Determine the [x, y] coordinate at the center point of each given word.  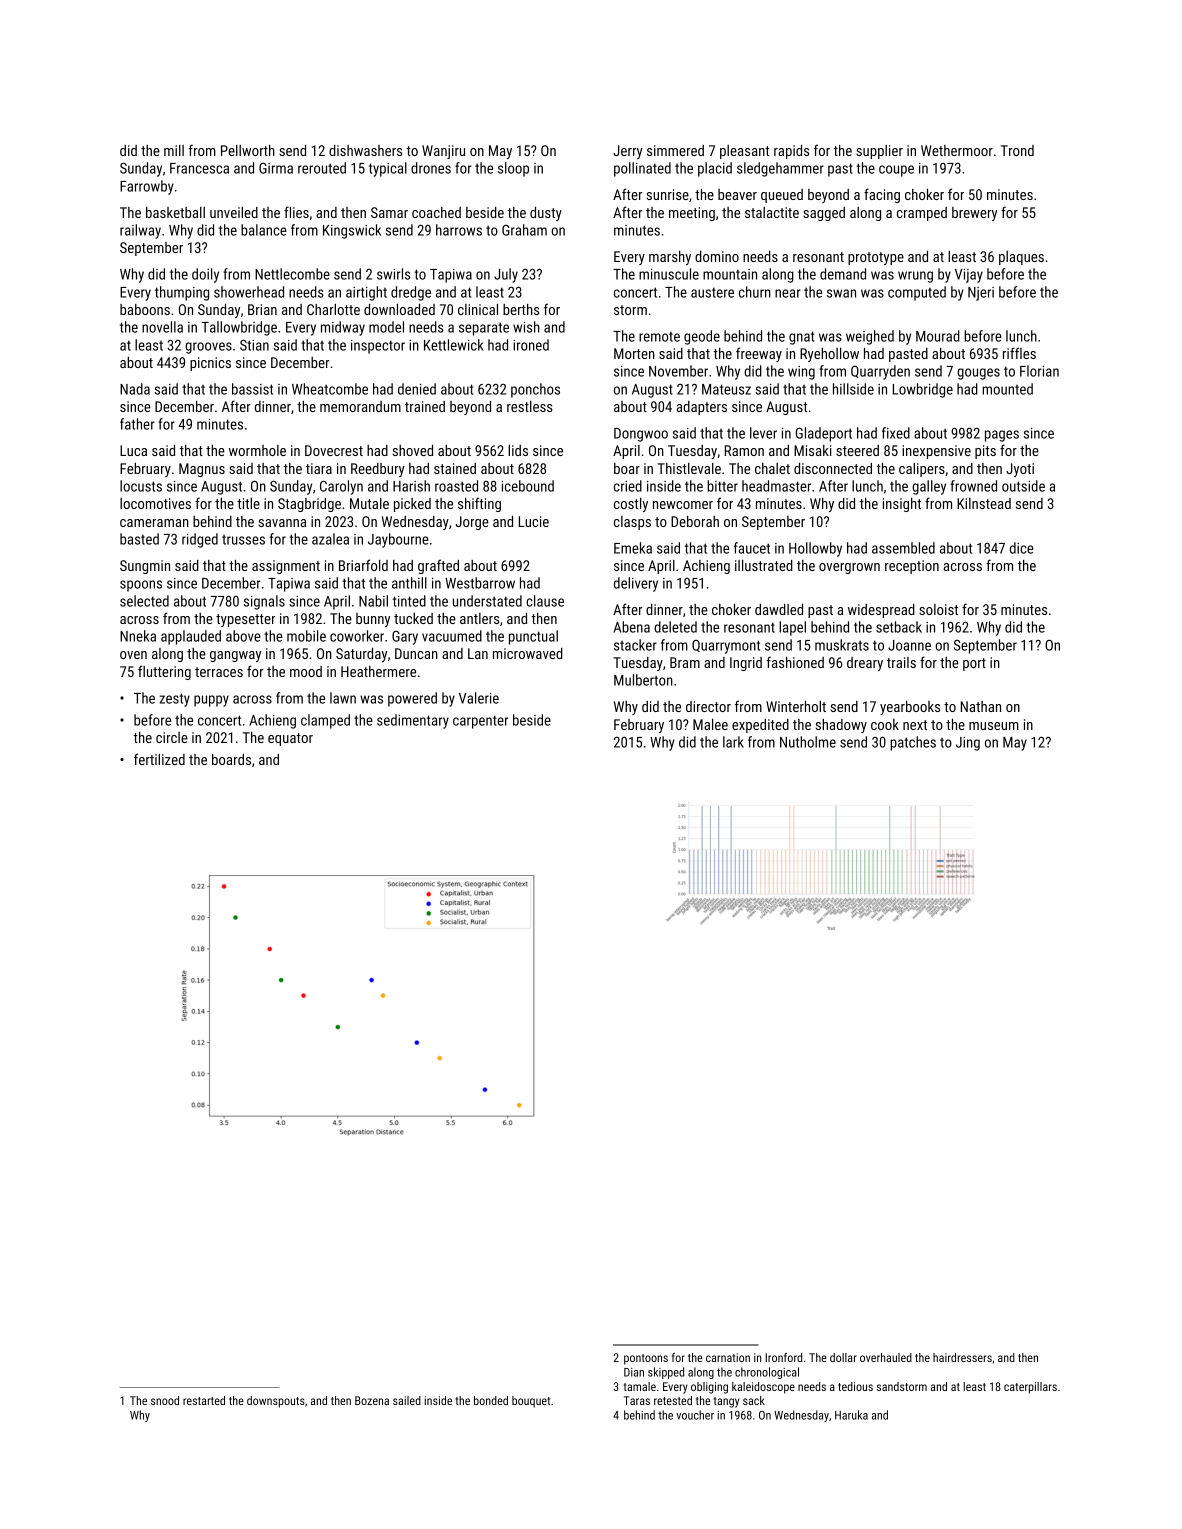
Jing [968, 744]
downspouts [276, 1402]
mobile [306, 636]
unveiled [234, 212]
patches [913, 743]
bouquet [531, 1402]
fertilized [159, 759]
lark [733, 742]
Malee [710, 724]
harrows [459, 230]
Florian [1039, 371]
